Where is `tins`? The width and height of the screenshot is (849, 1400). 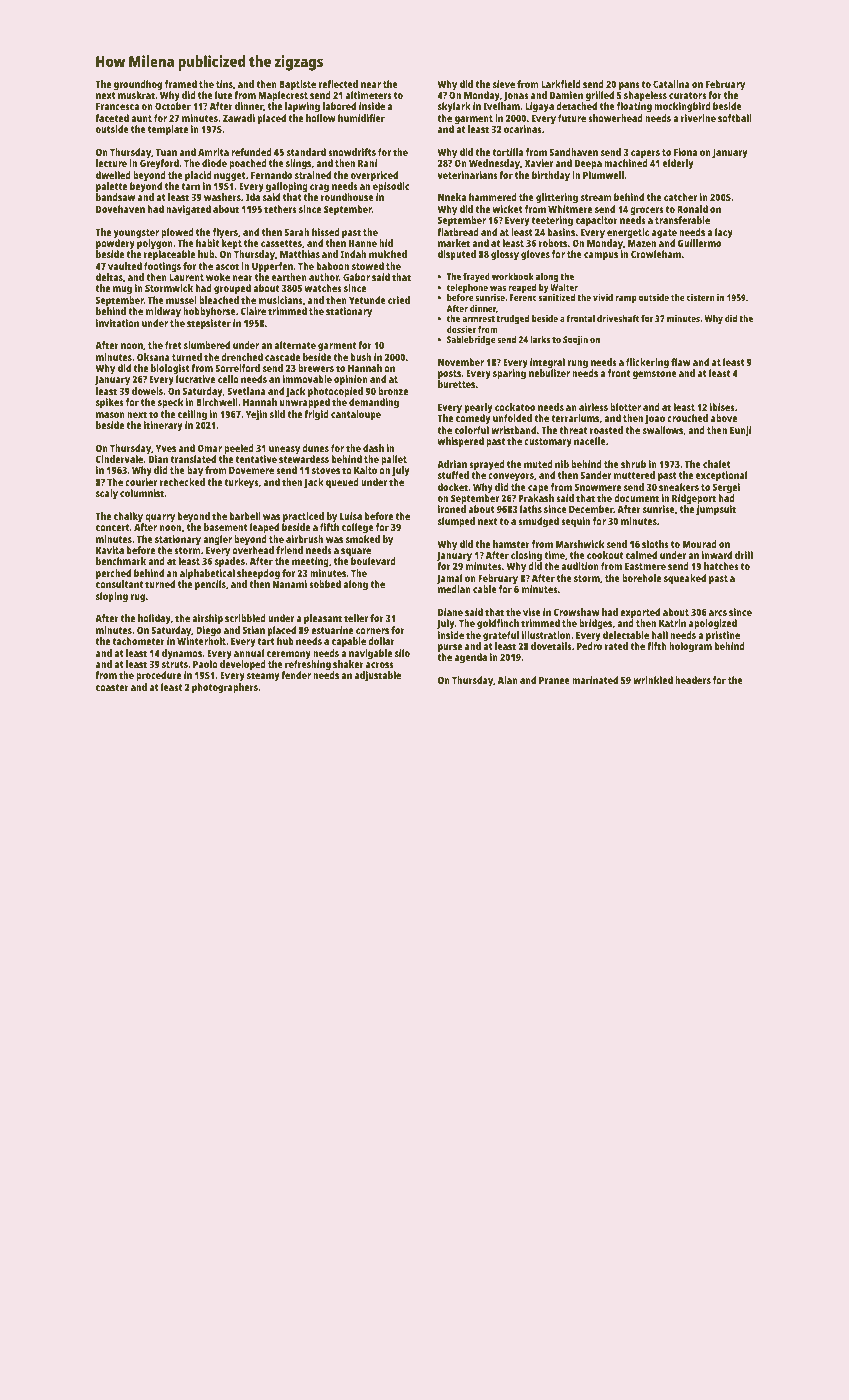
tins is located at coordinates (224, 84).
